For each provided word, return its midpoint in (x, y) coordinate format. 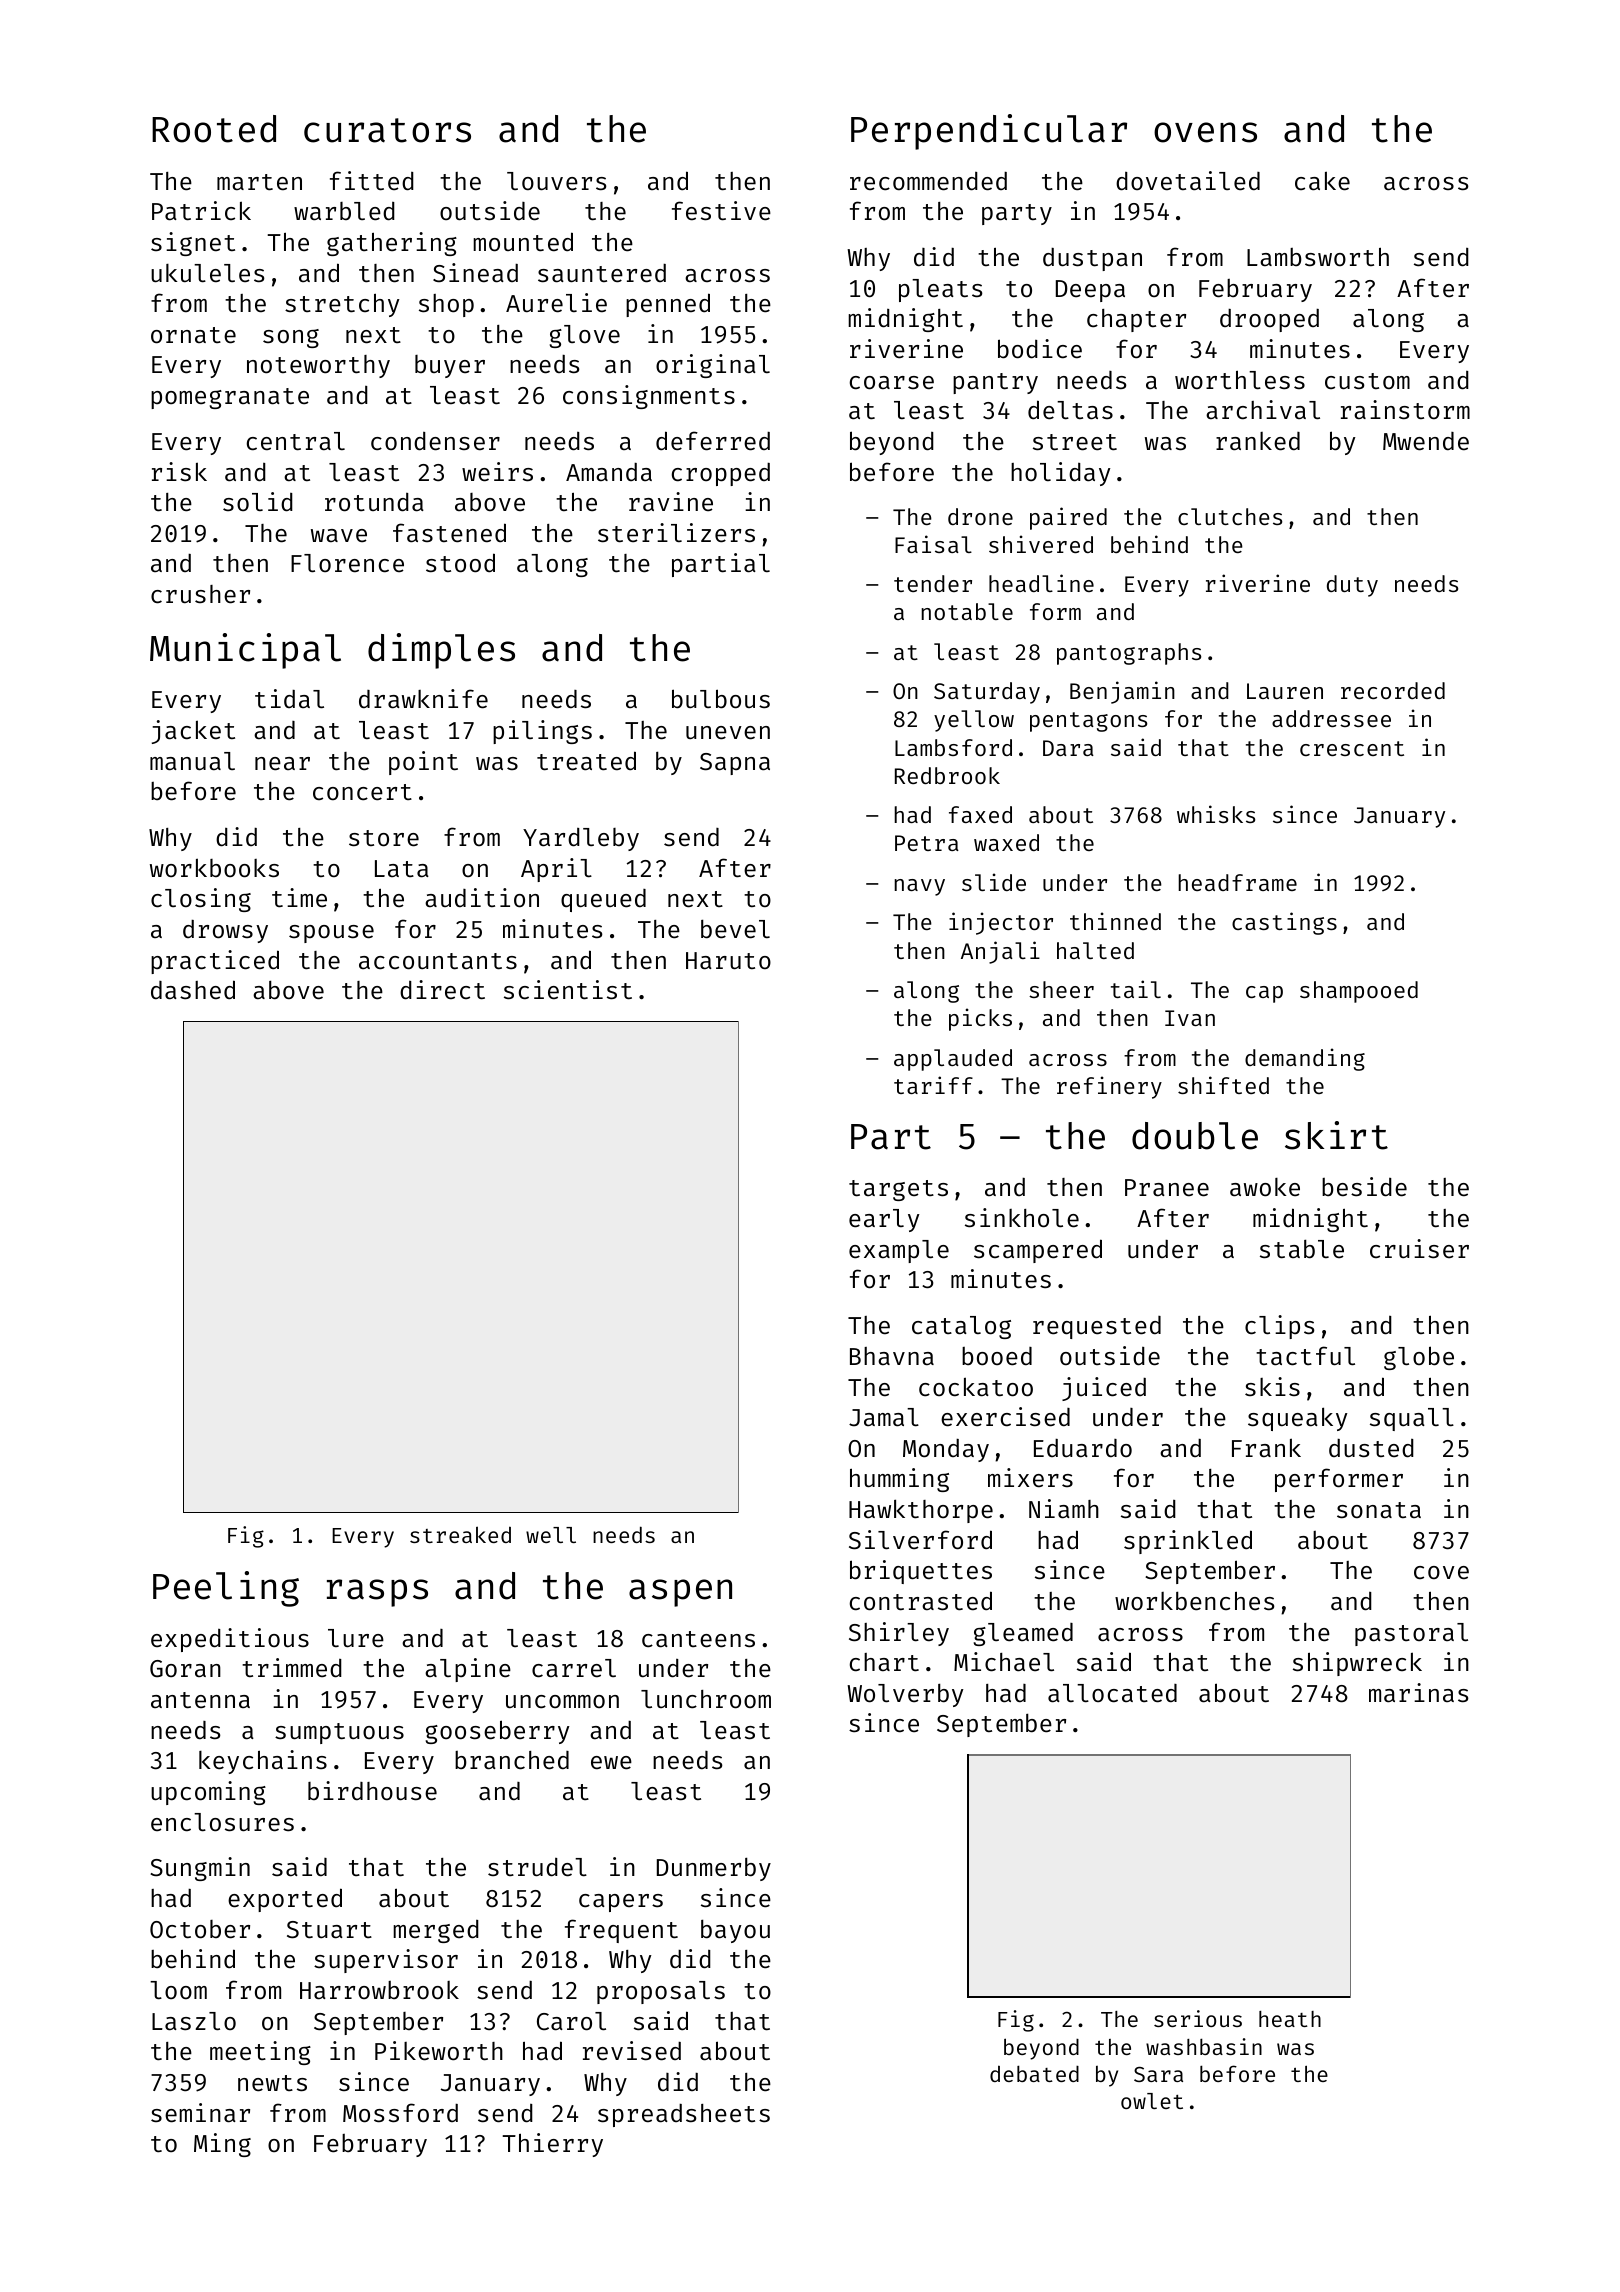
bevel (735, 929)
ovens (1205, 132)
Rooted (214, 129)
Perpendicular (989, 132)
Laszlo (194, 2021)
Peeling (226, 1589)
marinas (1419, 1693)
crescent (1352, 748)
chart (884, 1662)
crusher (200, 594)
